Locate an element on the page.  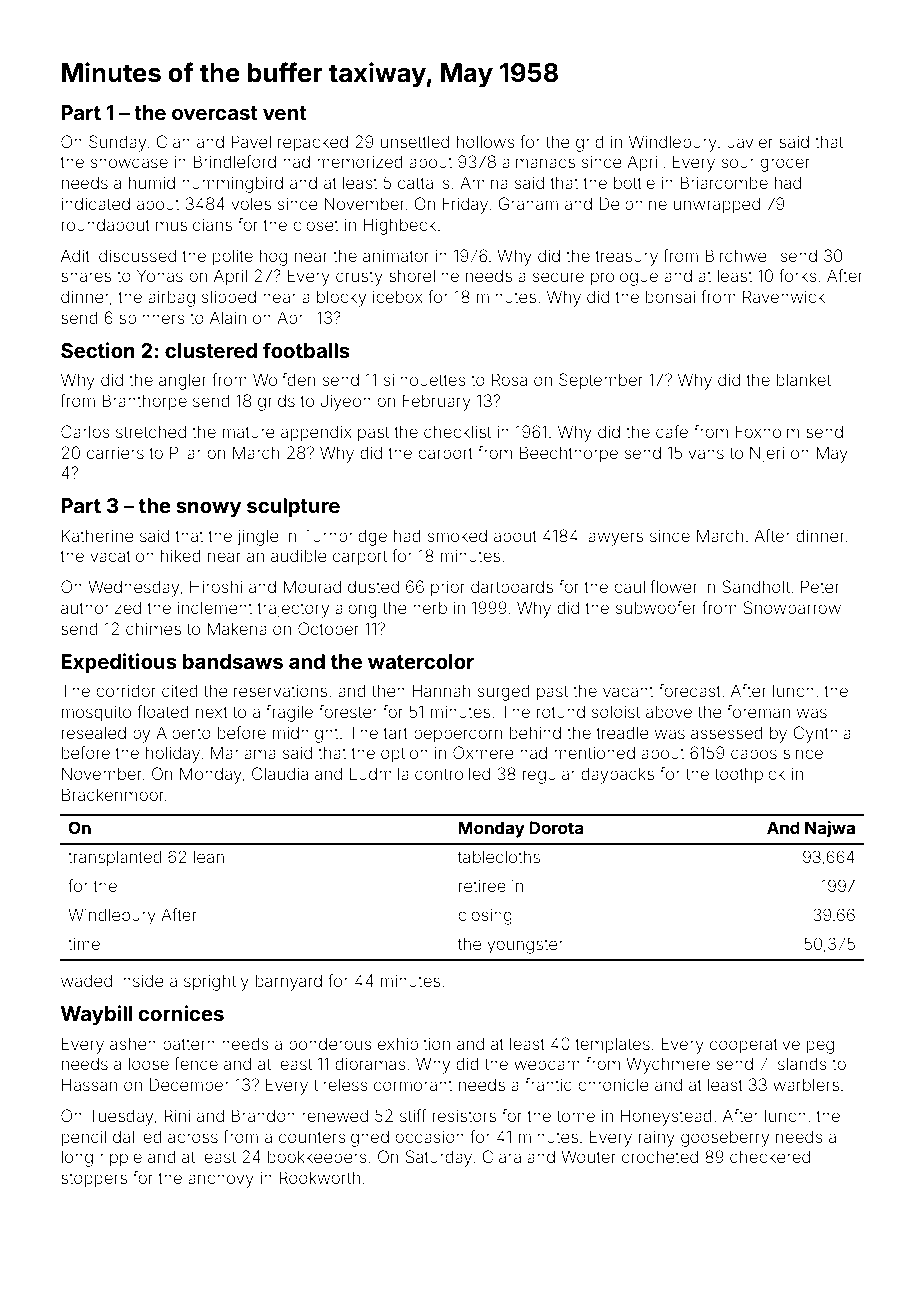
hollows is located at coordinates (486, 141).
